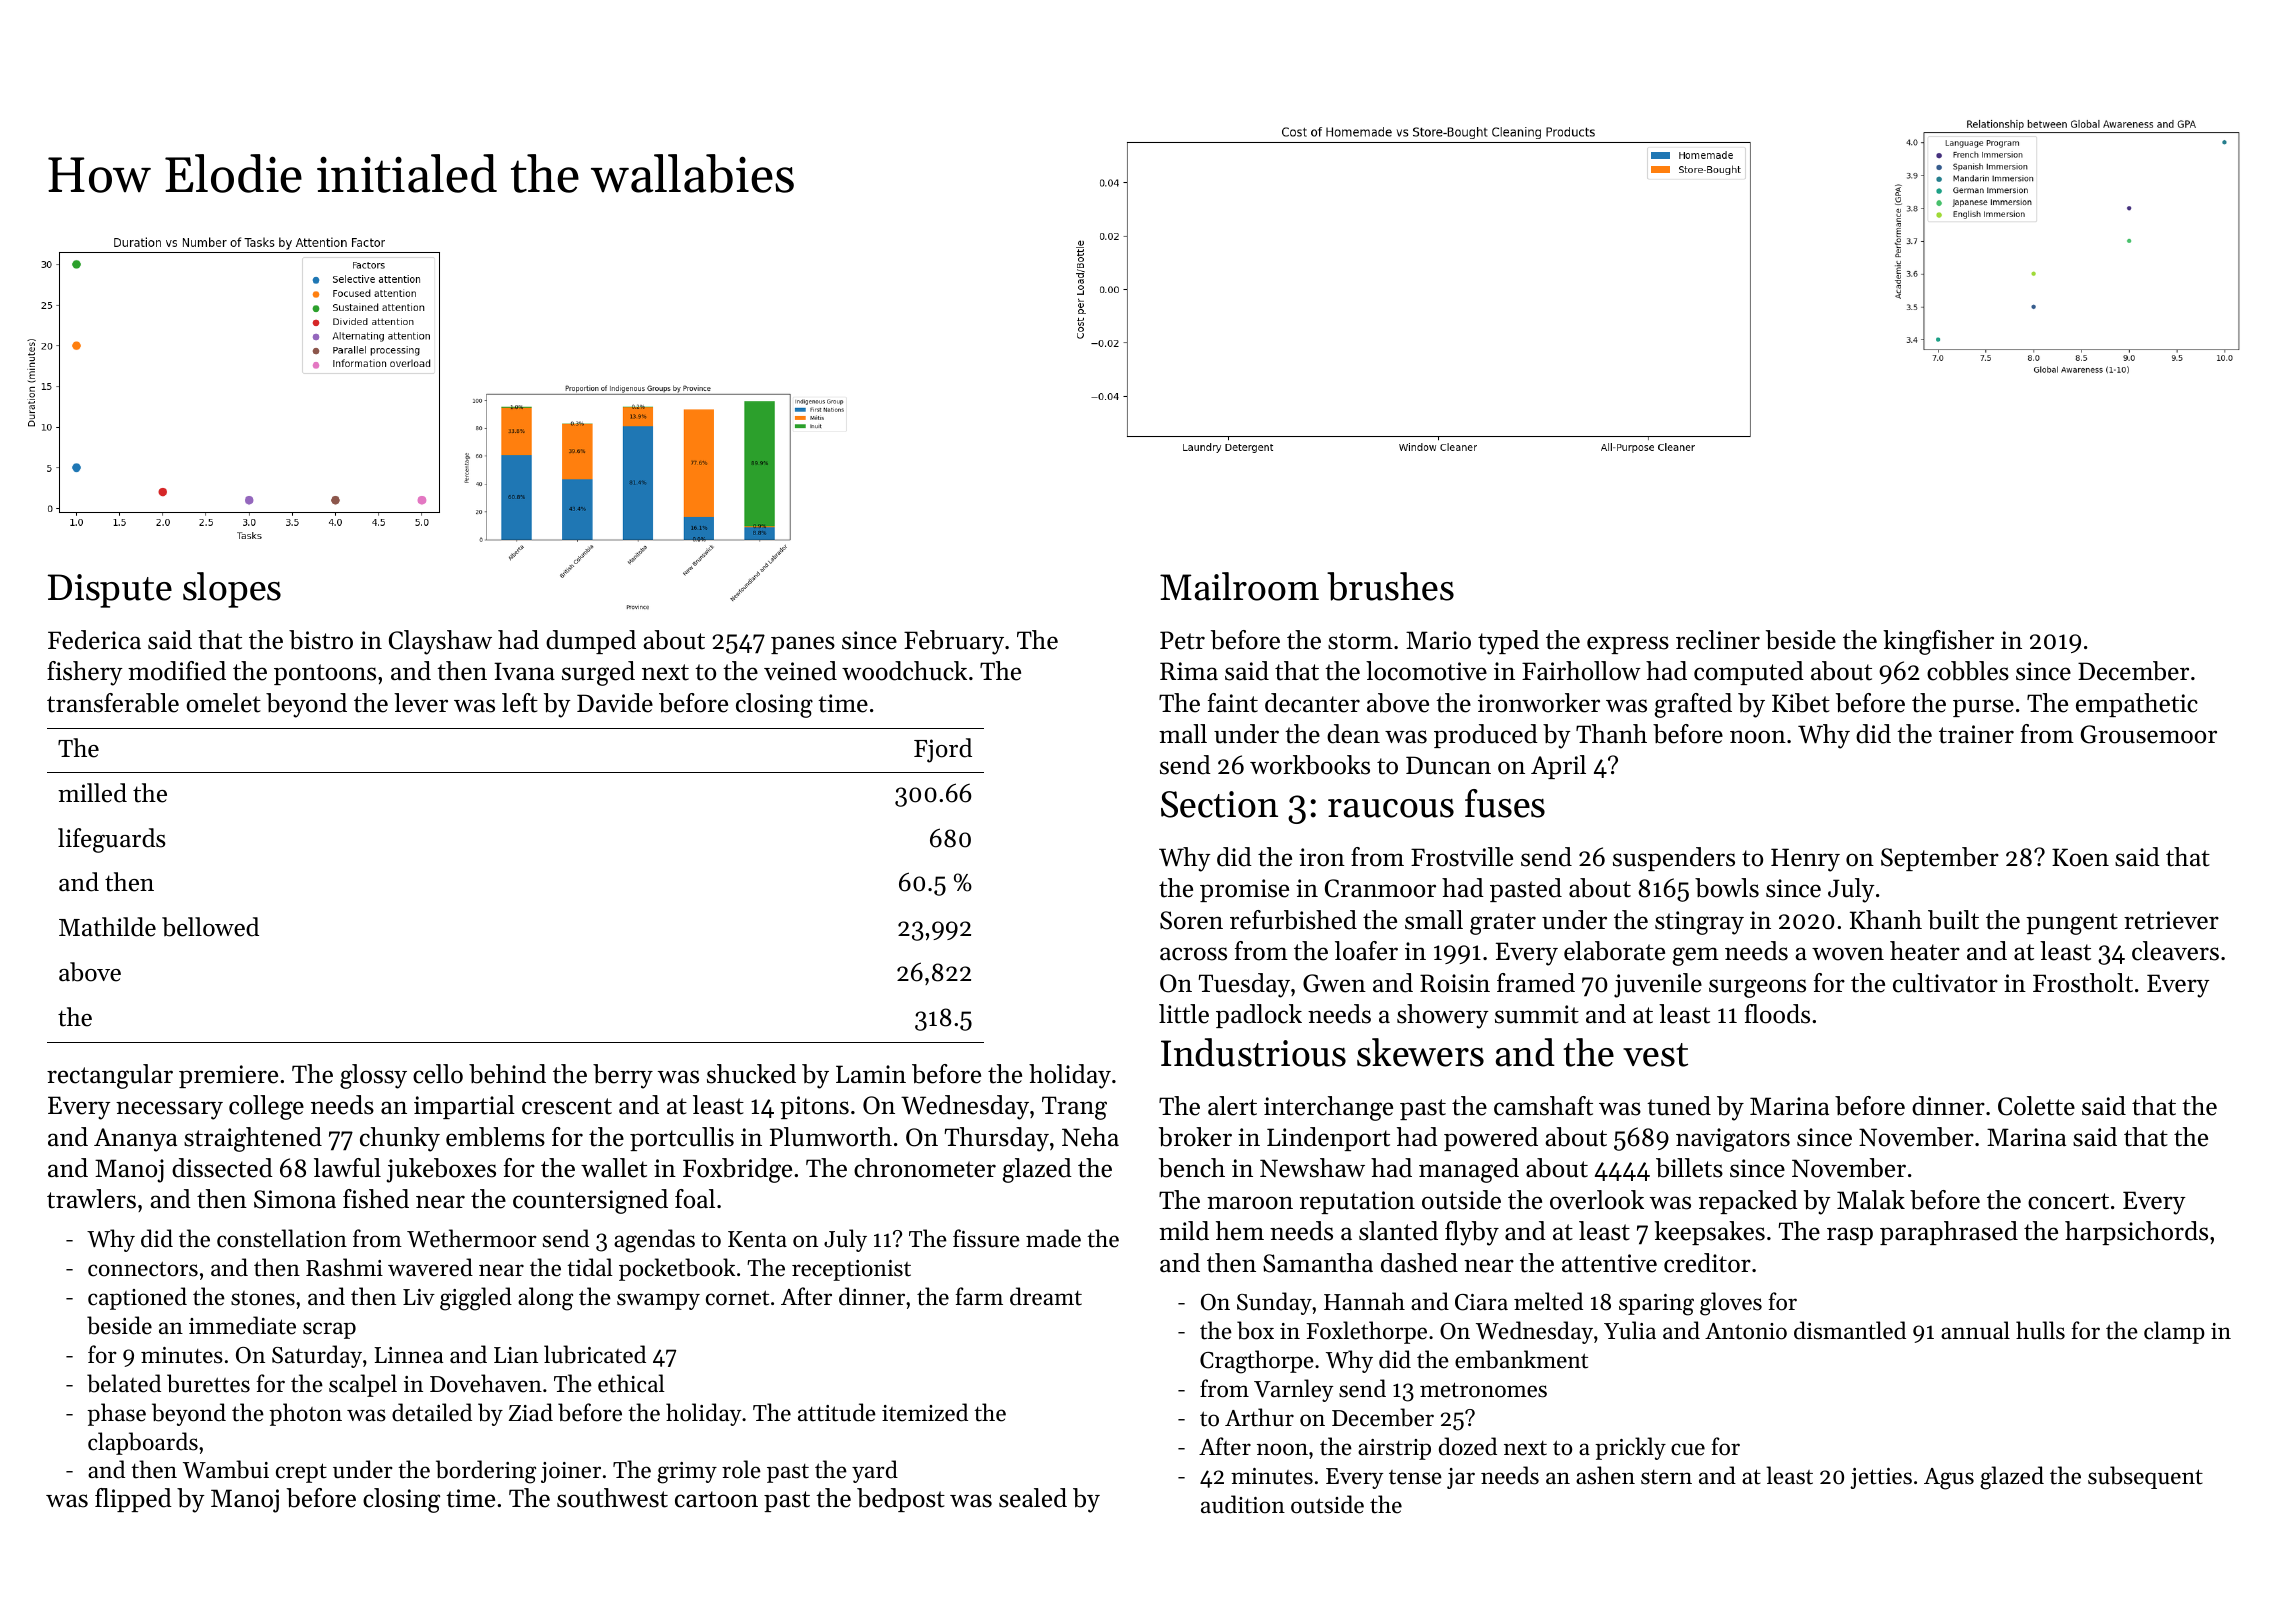  Describe the element at coordinates (614, 1168) in the document. I see `wallet` at that location.
